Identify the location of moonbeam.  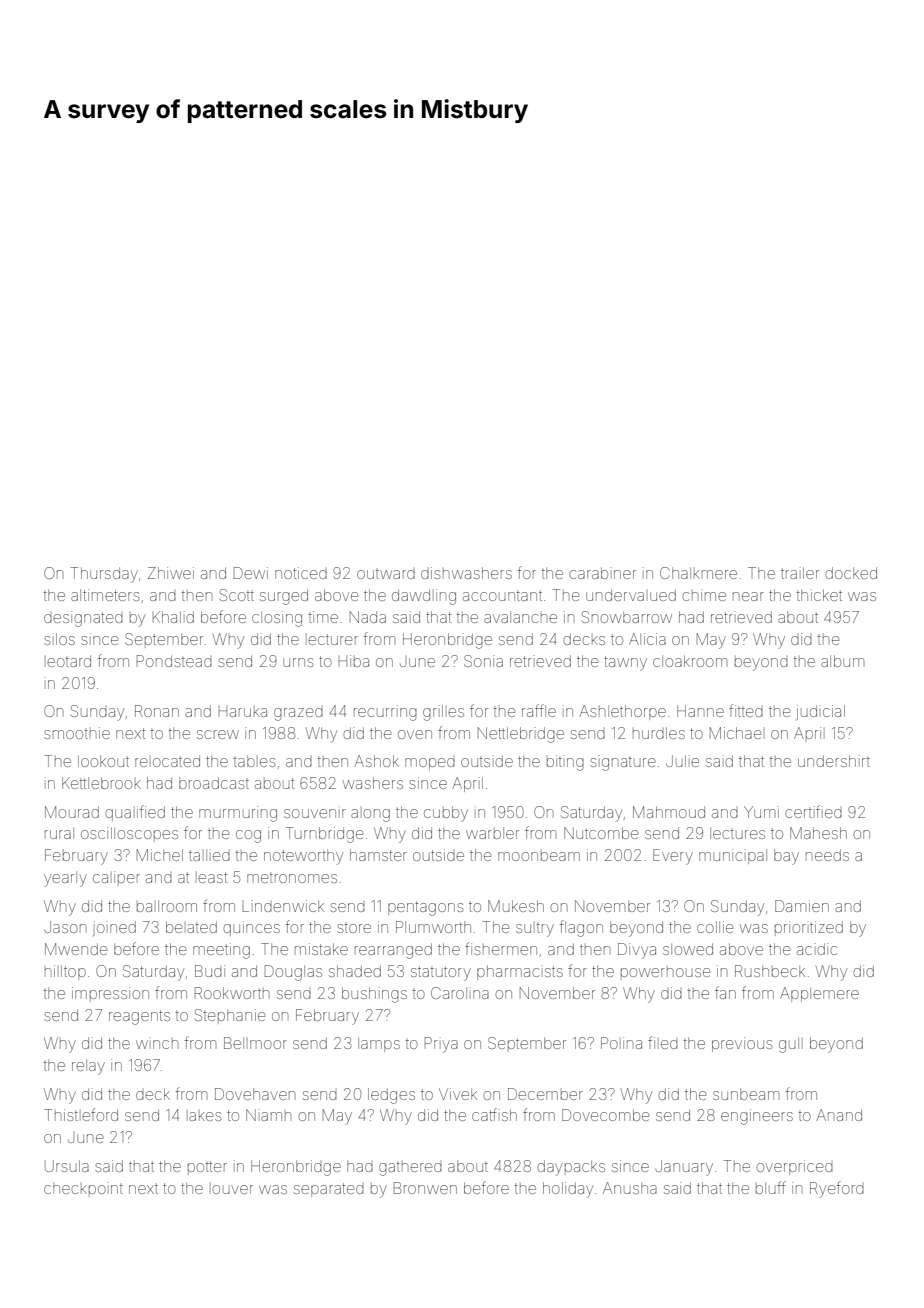
(539, 856).
